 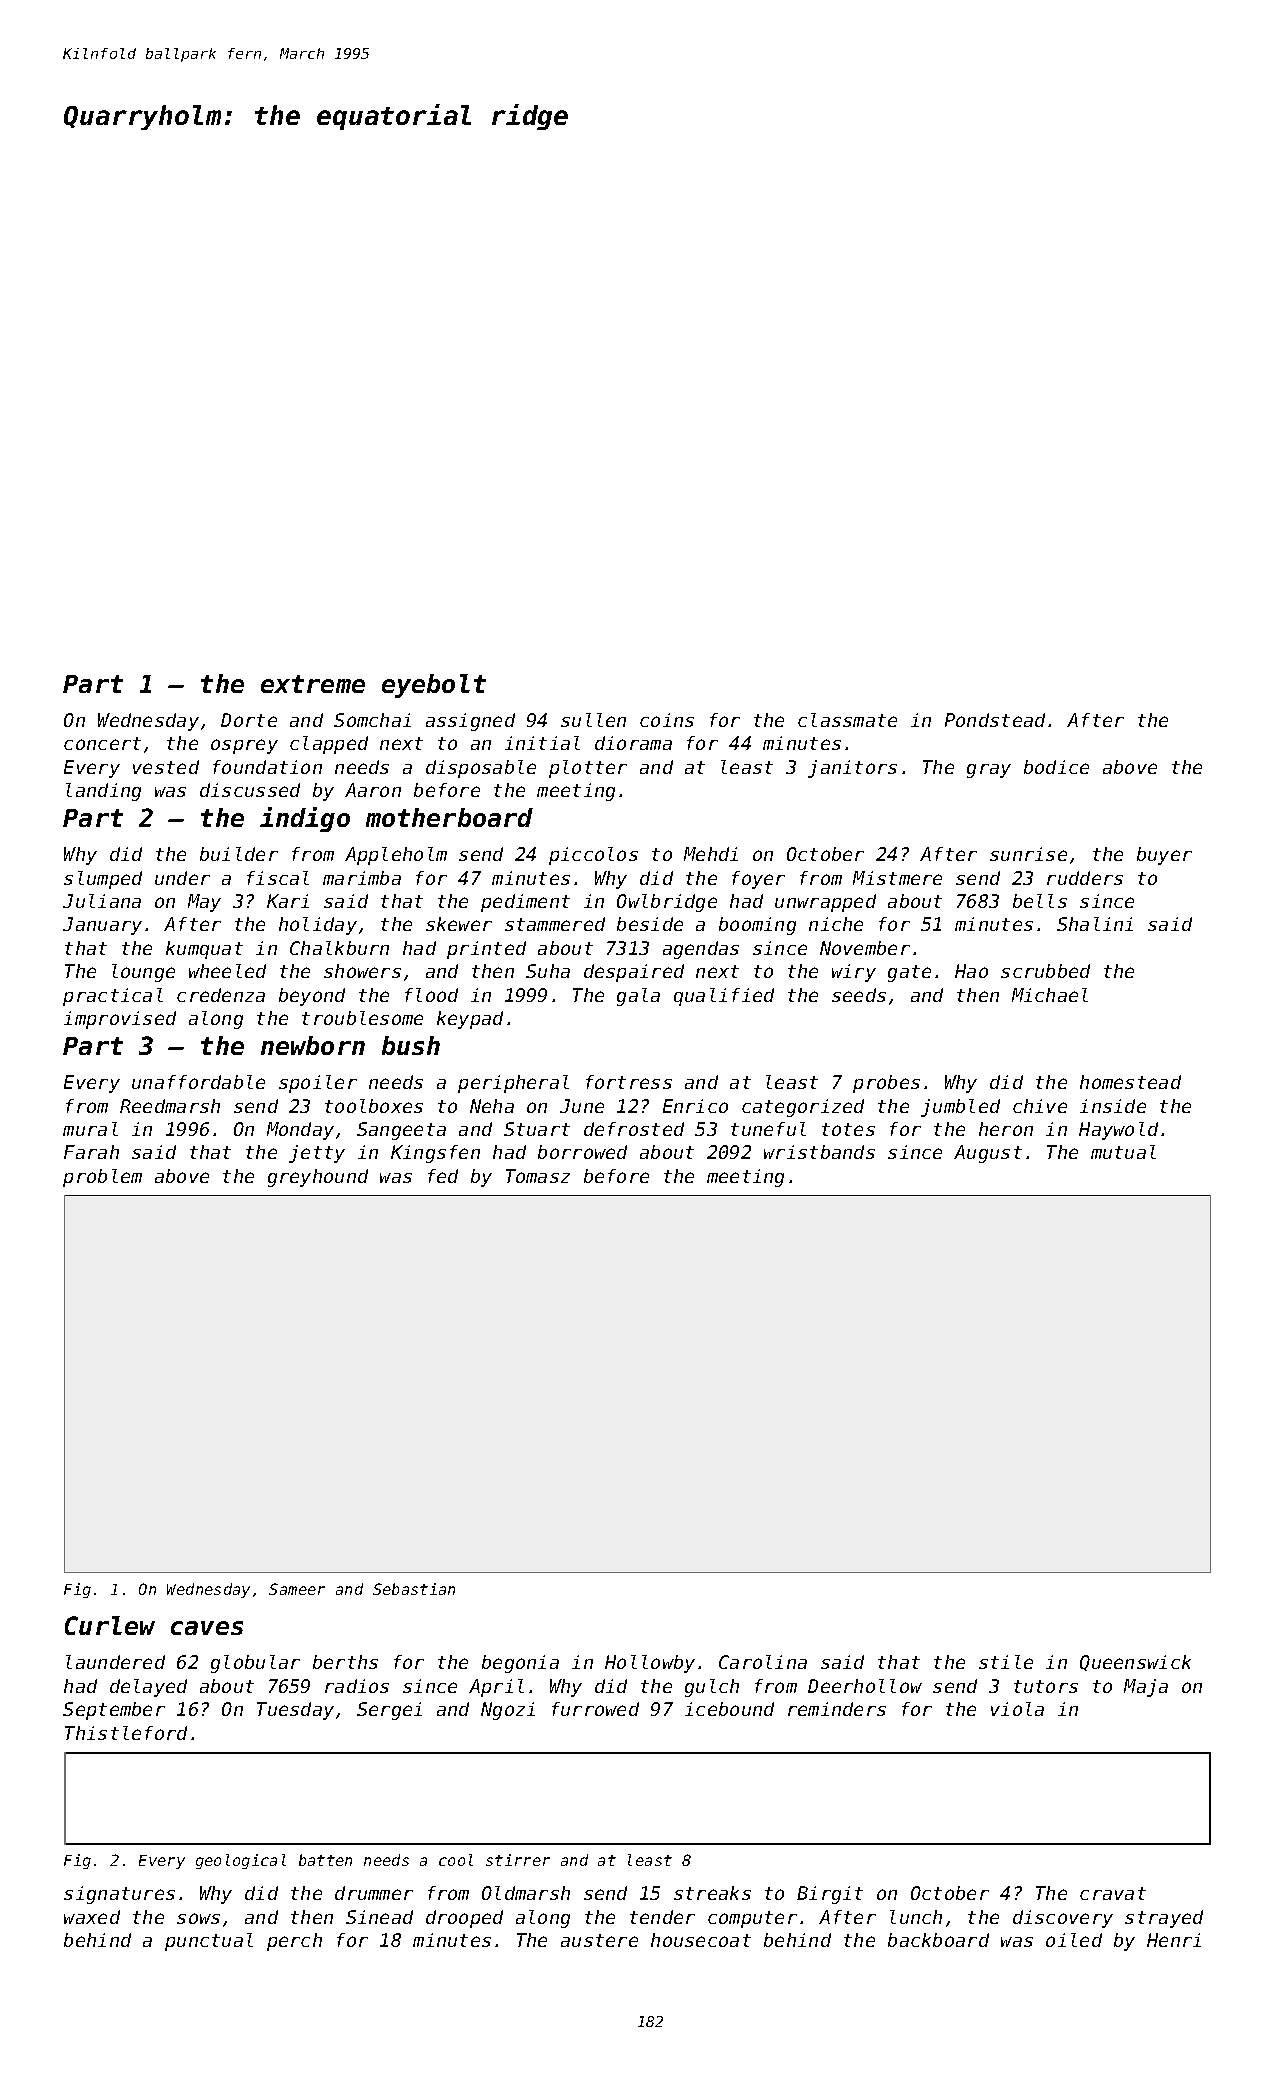 What do you see at coordinates (830, 1895) in the document?
I see `Birgit` at bounding box center [830, 1895].
